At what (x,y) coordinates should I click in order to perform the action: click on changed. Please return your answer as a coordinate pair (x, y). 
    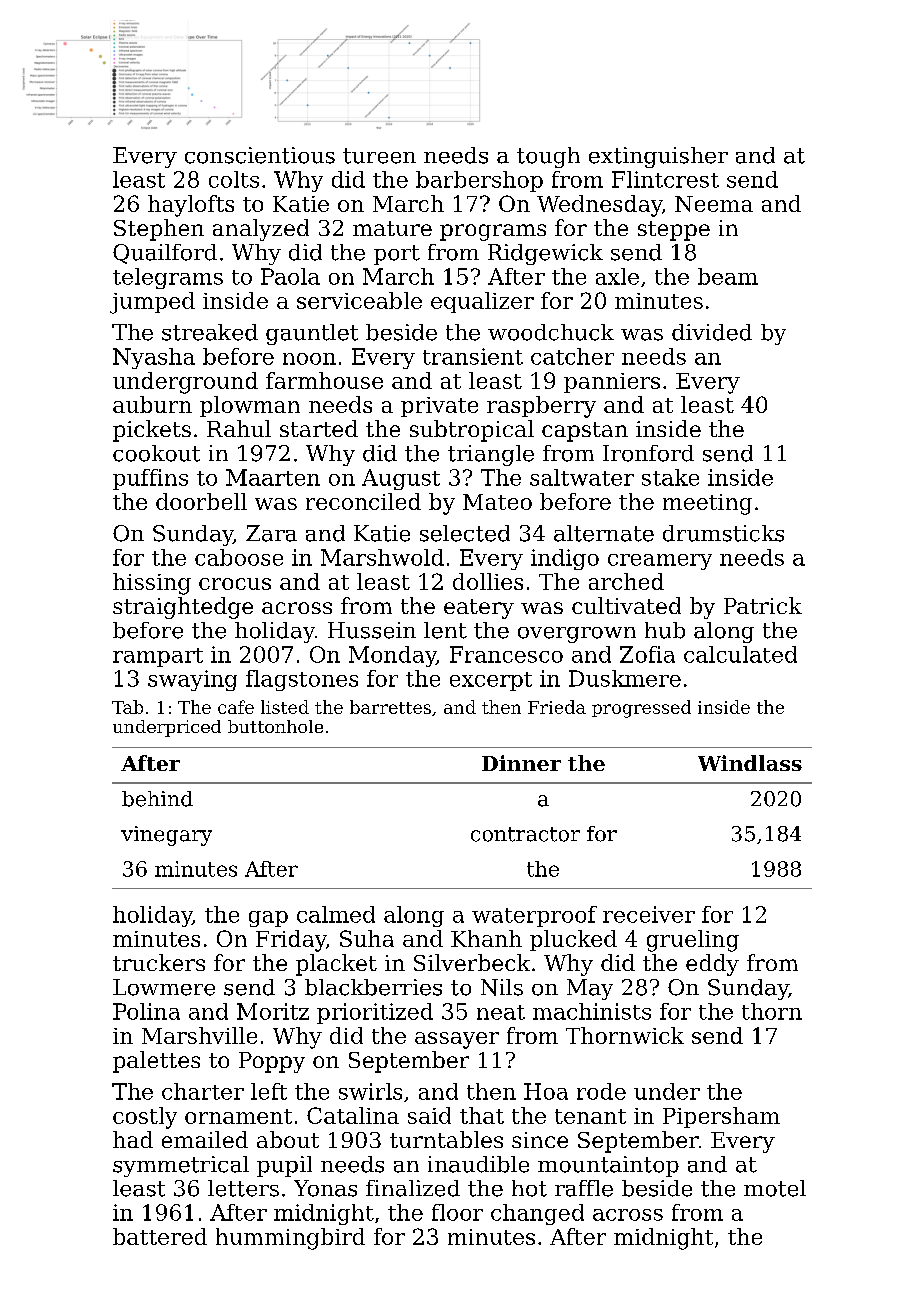
    Looking at the image, I should click on (537, 1214).
